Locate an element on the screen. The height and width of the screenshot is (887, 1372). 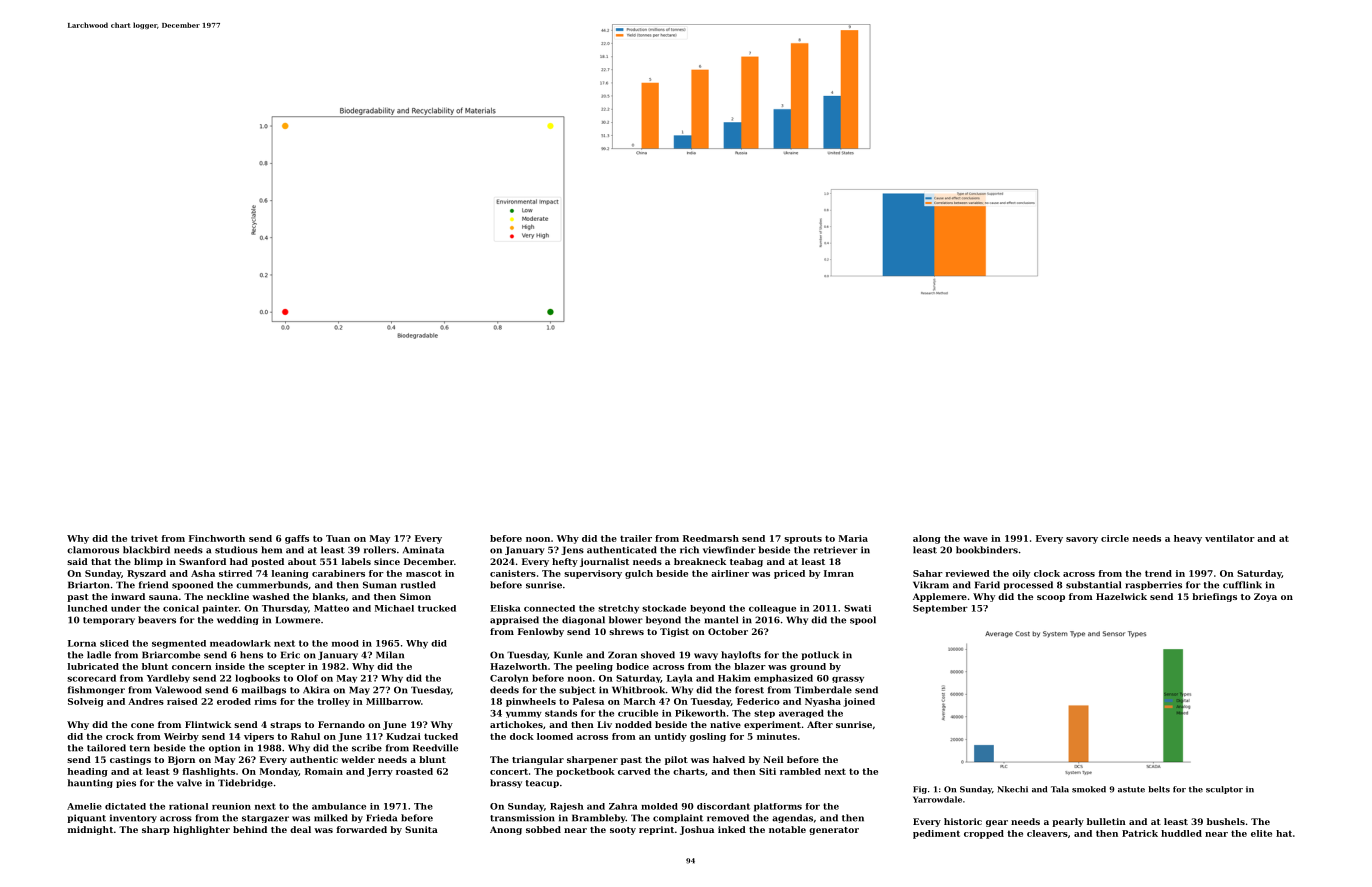
ventilator is located at coordinates (1230, 538).
